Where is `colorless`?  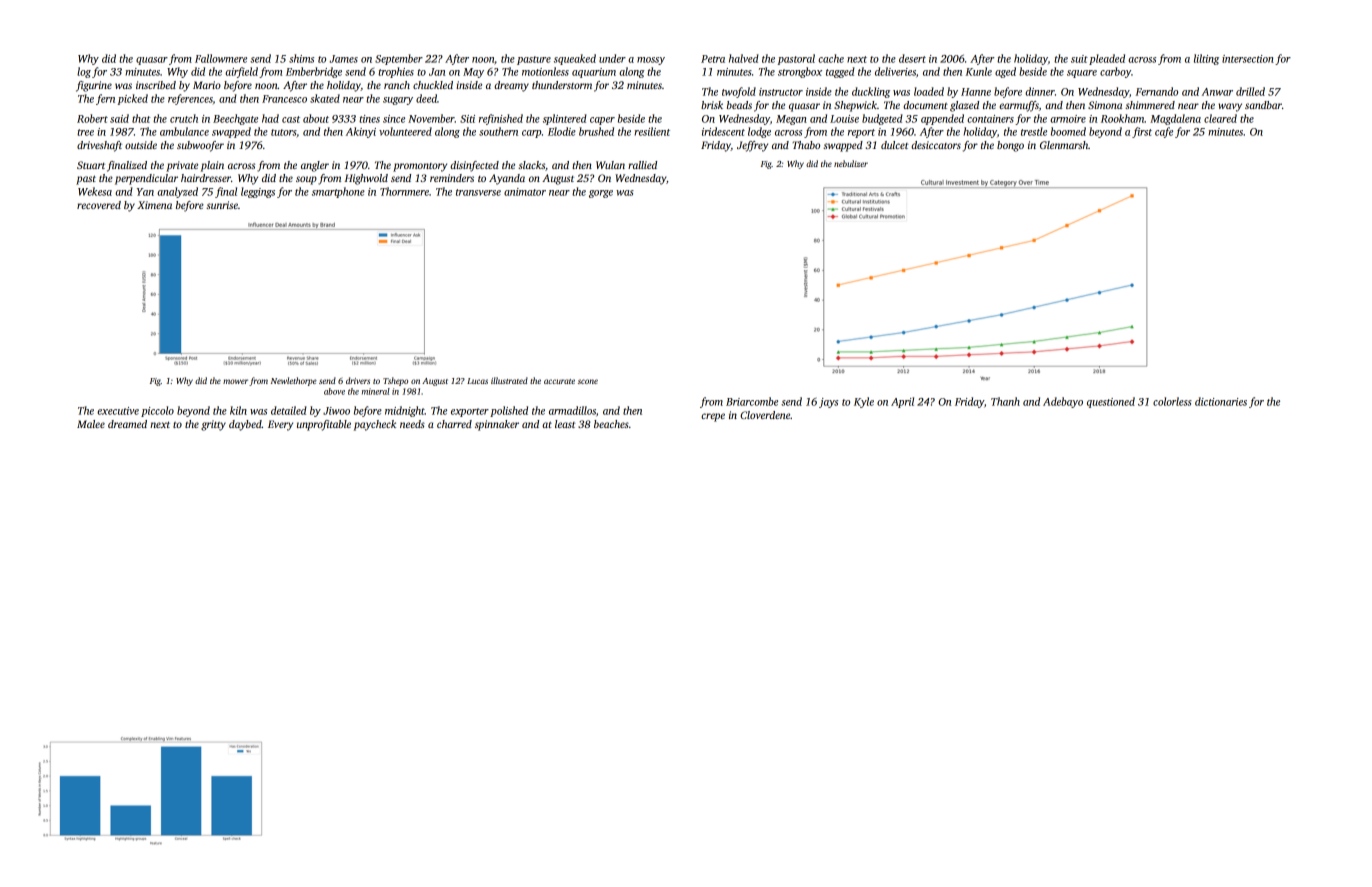
colorless is located at coordinates (1172, 401).
